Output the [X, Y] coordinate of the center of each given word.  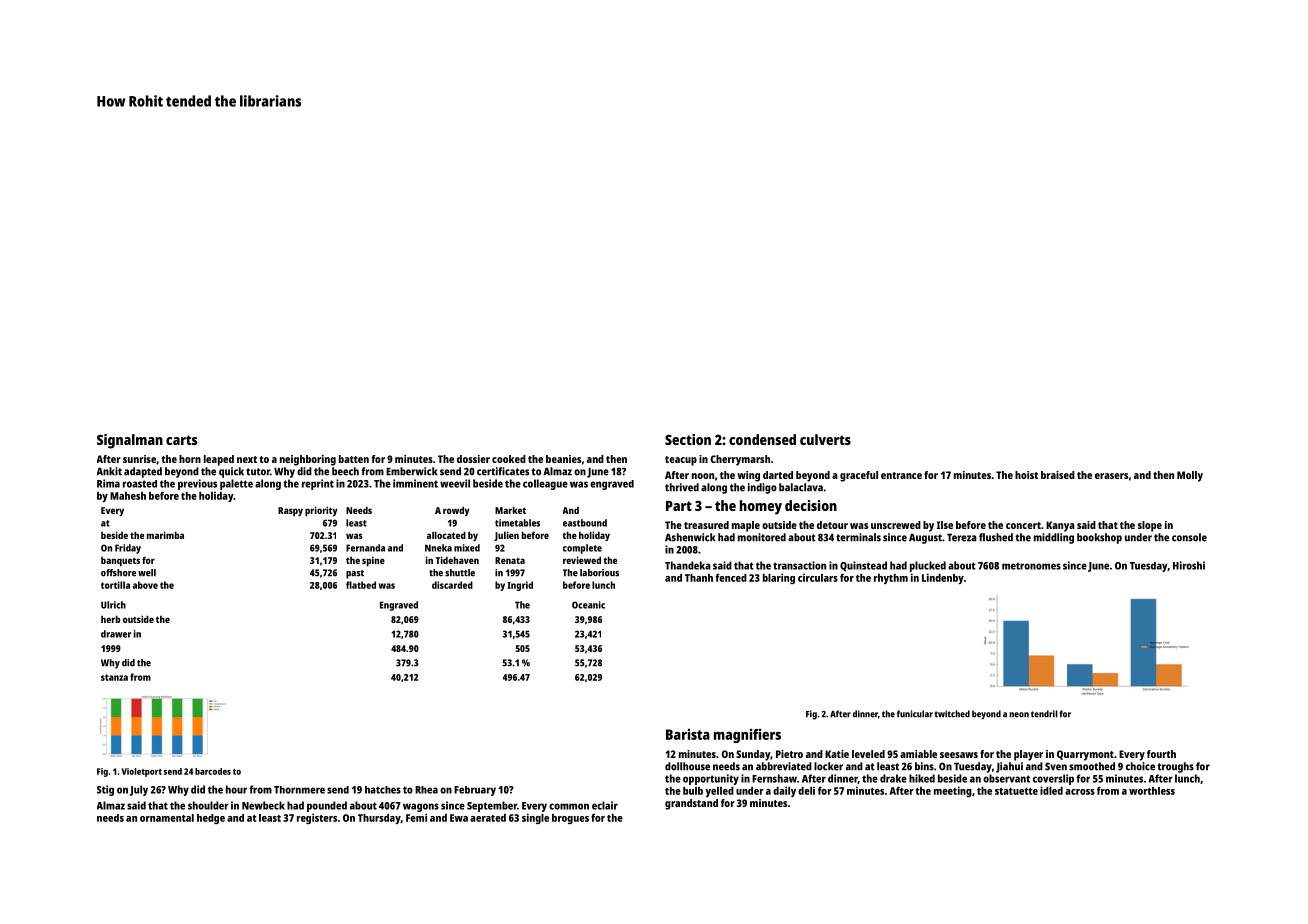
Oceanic [588, 605]
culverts [825, 439]
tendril [1044, 714]
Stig [105, 790]
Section [688, 439]
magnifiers [747, 736]
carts [181, 440]
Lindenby [943, 578]
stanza [114, 677]
